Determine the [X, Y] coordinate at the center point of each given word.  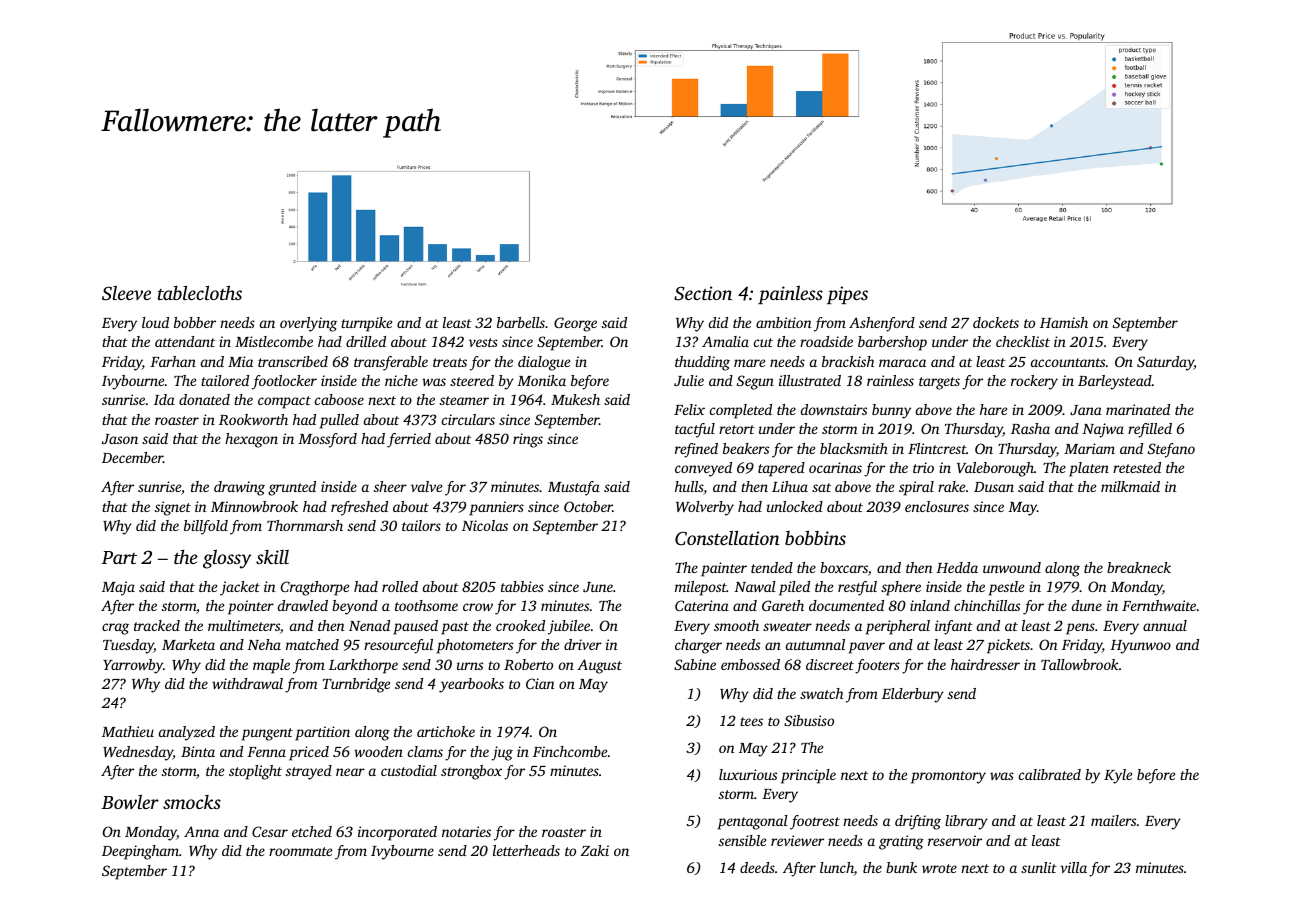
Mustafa [574, 488]
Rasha [1030, 428]
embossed [750, 664]
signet [173, 508]
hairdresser [985, 664]
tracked [157, 625]
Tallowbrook [1080, 664]
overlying [308, 324]
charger [698, 646]
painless [790, 294]
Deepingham [140, 852]
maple [271, 666]
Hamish [1064, 322]
